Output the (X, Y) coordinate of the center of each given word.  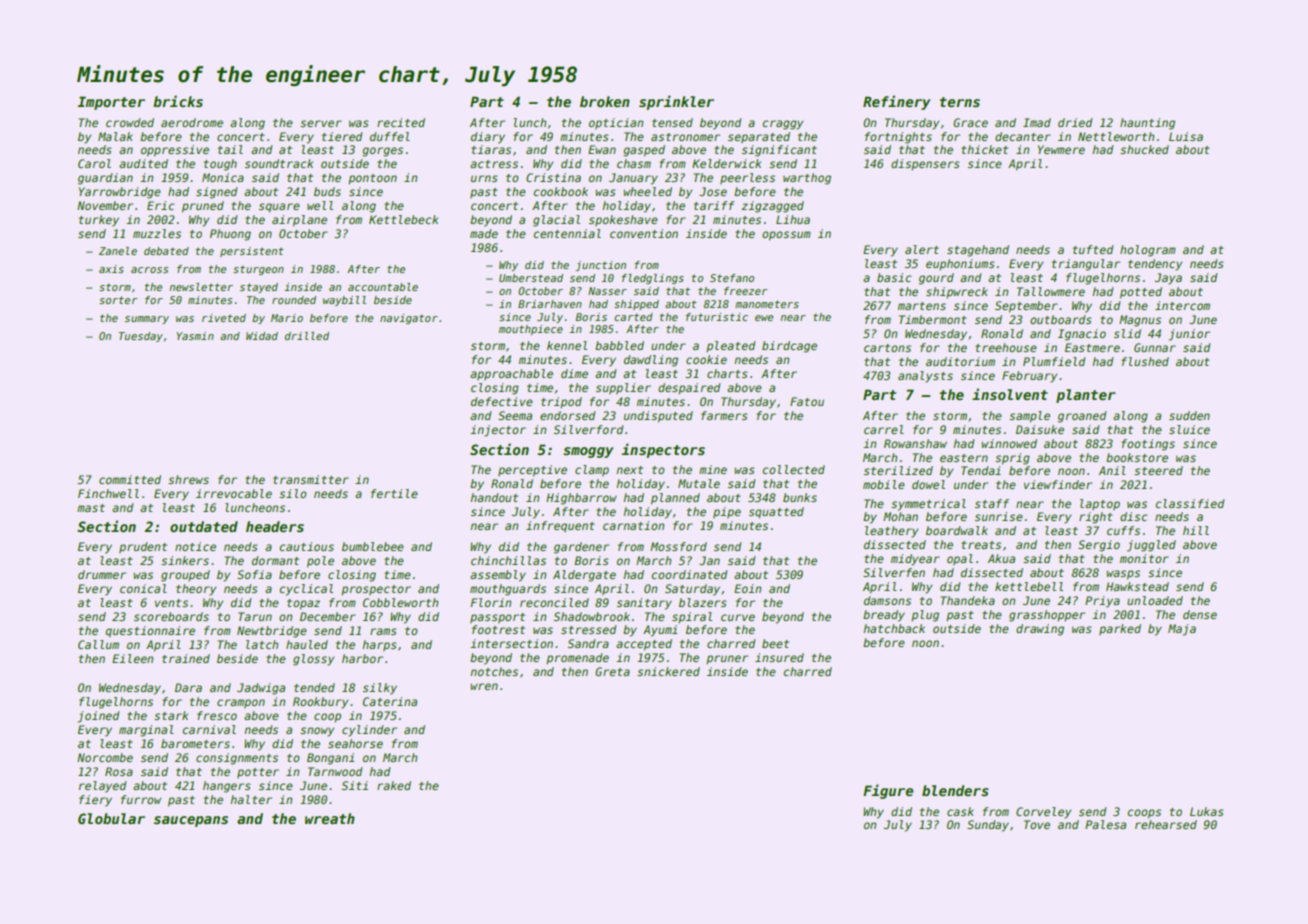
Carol (94, 163)
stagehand (978, 251)
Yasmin (195, 336)
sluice (1189, 429)
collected (793, 469)
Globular (111, 818)
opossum (786, 236)
